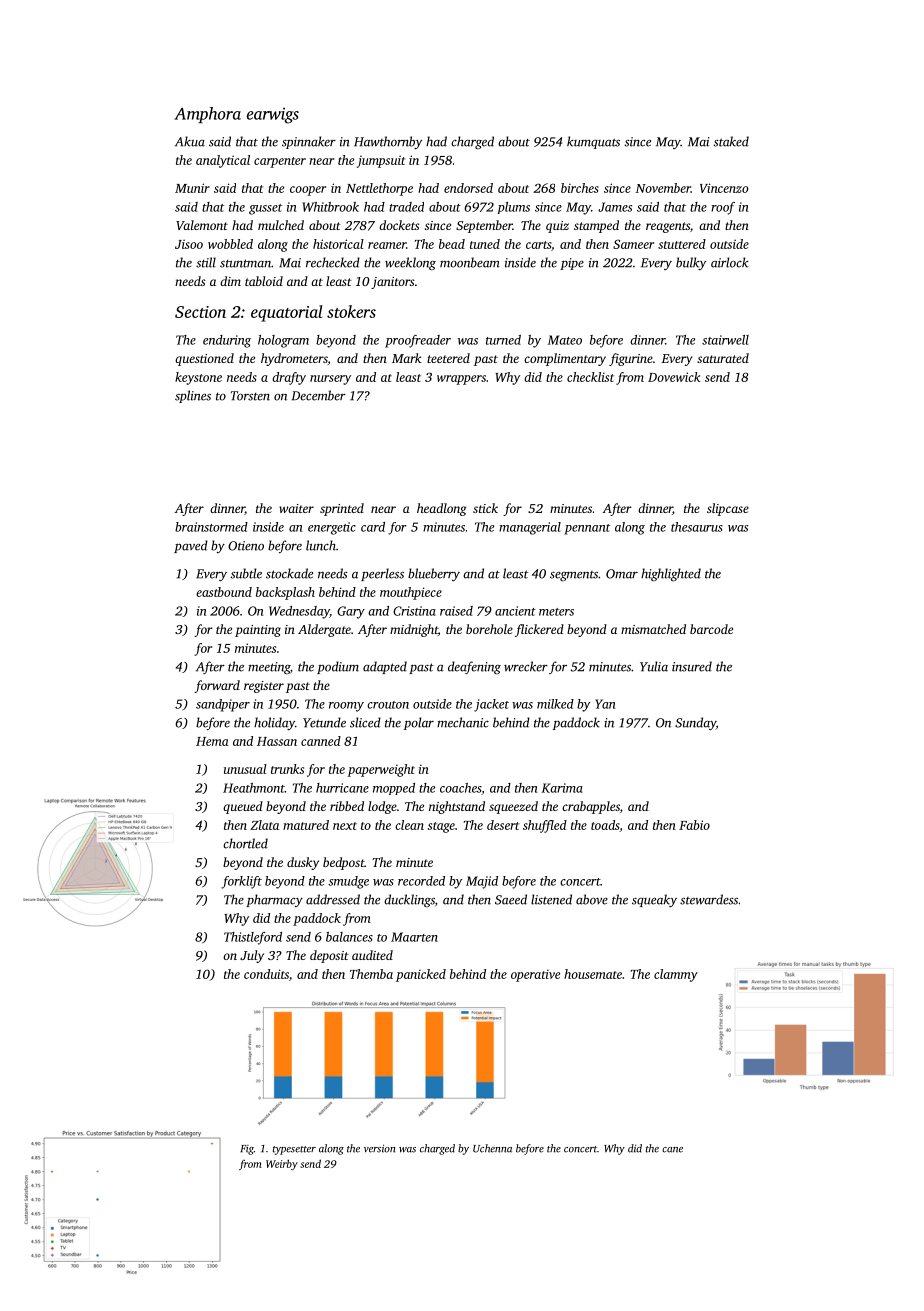  I want to click on conduits, so click(266, 974).
